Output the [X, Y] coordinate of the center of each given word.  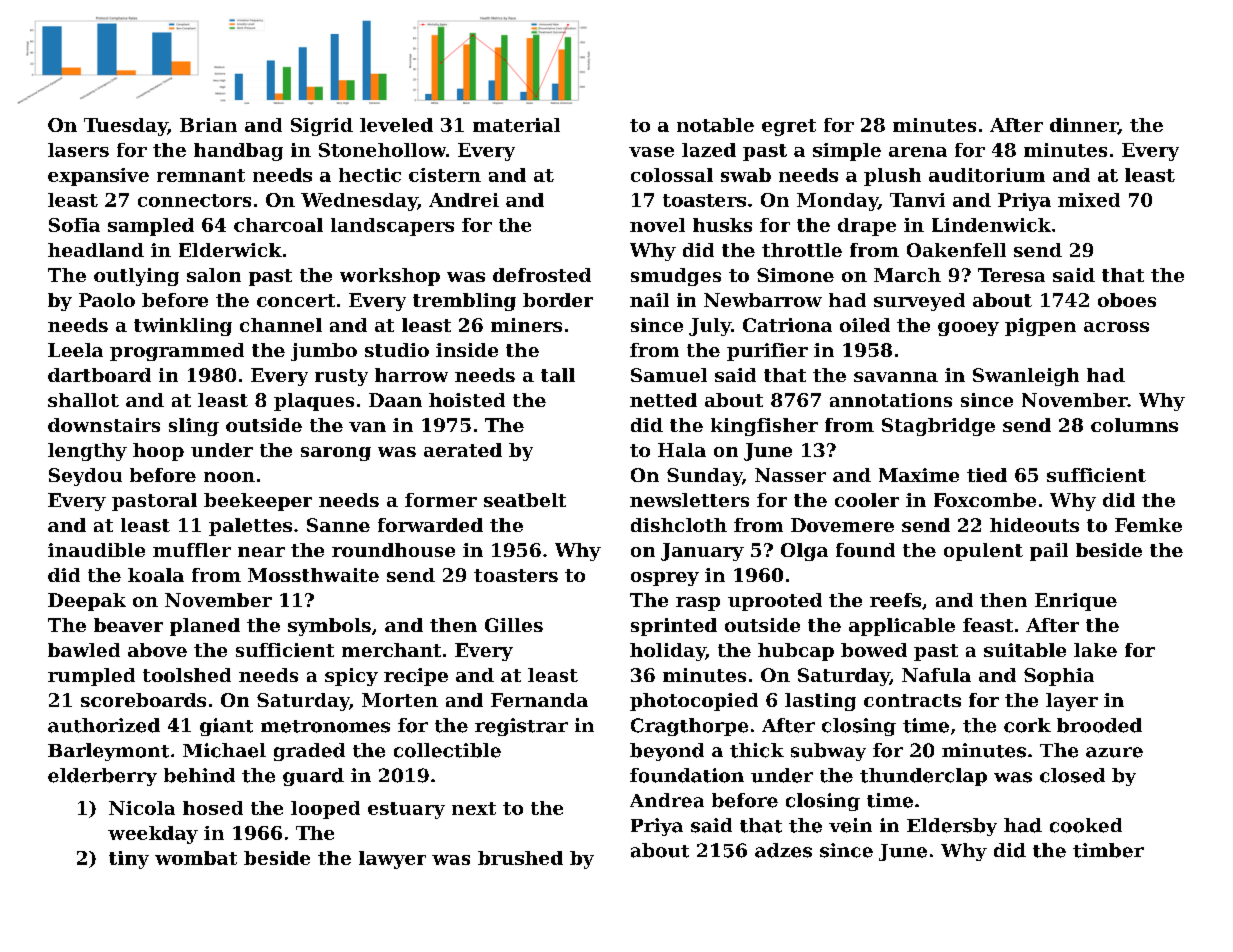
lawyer [392, 860]
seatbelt [525, 500]
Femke [1148, 525]
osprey [665, 579]
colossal [672, 175]
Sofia [74, 225]
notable [715, 125]
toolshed [187, 675]
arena [918, 152]
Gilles [514, 625]
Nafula [936, 675]
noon [229, 477]
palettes [250, 527]
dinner [1084, 126]
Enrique [1076, 602]
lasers [78, 150]
